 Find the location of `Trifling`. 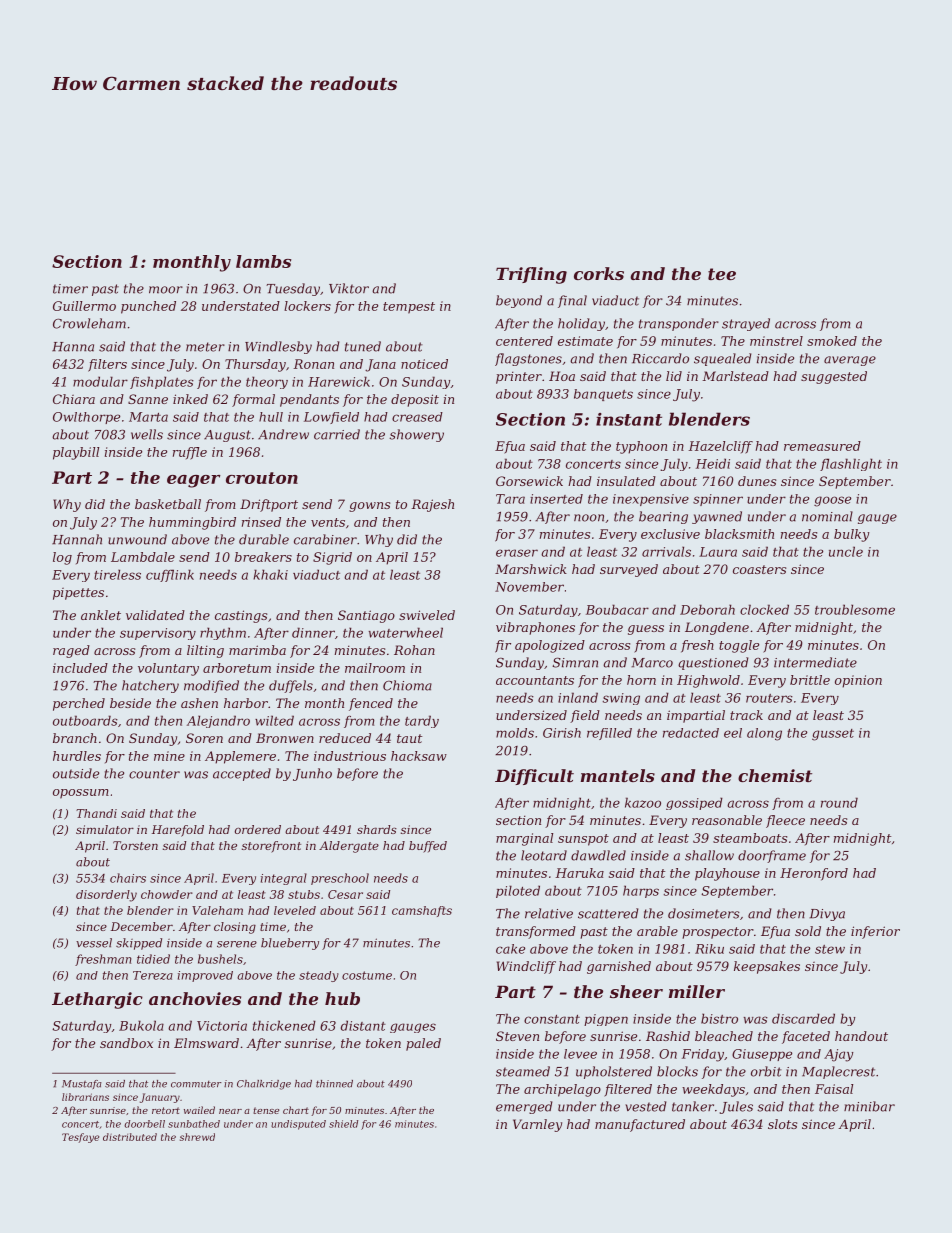

Trifling is located at coordinates (531, 275).
